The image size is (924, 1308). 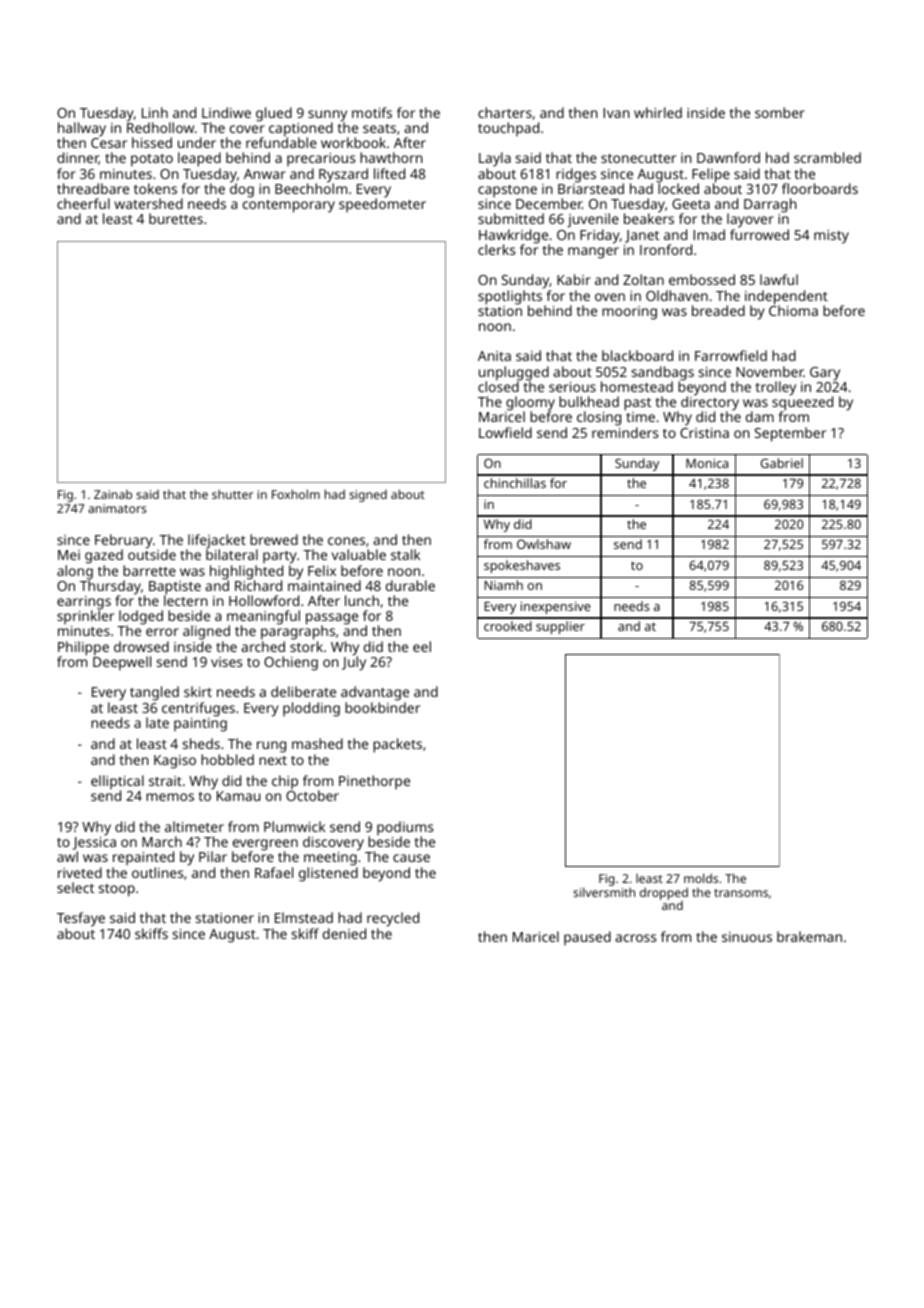 What do you see at coordinates (691, 204) in the screenshot?
I see `Geeta` at bounding box center [691, 204].
